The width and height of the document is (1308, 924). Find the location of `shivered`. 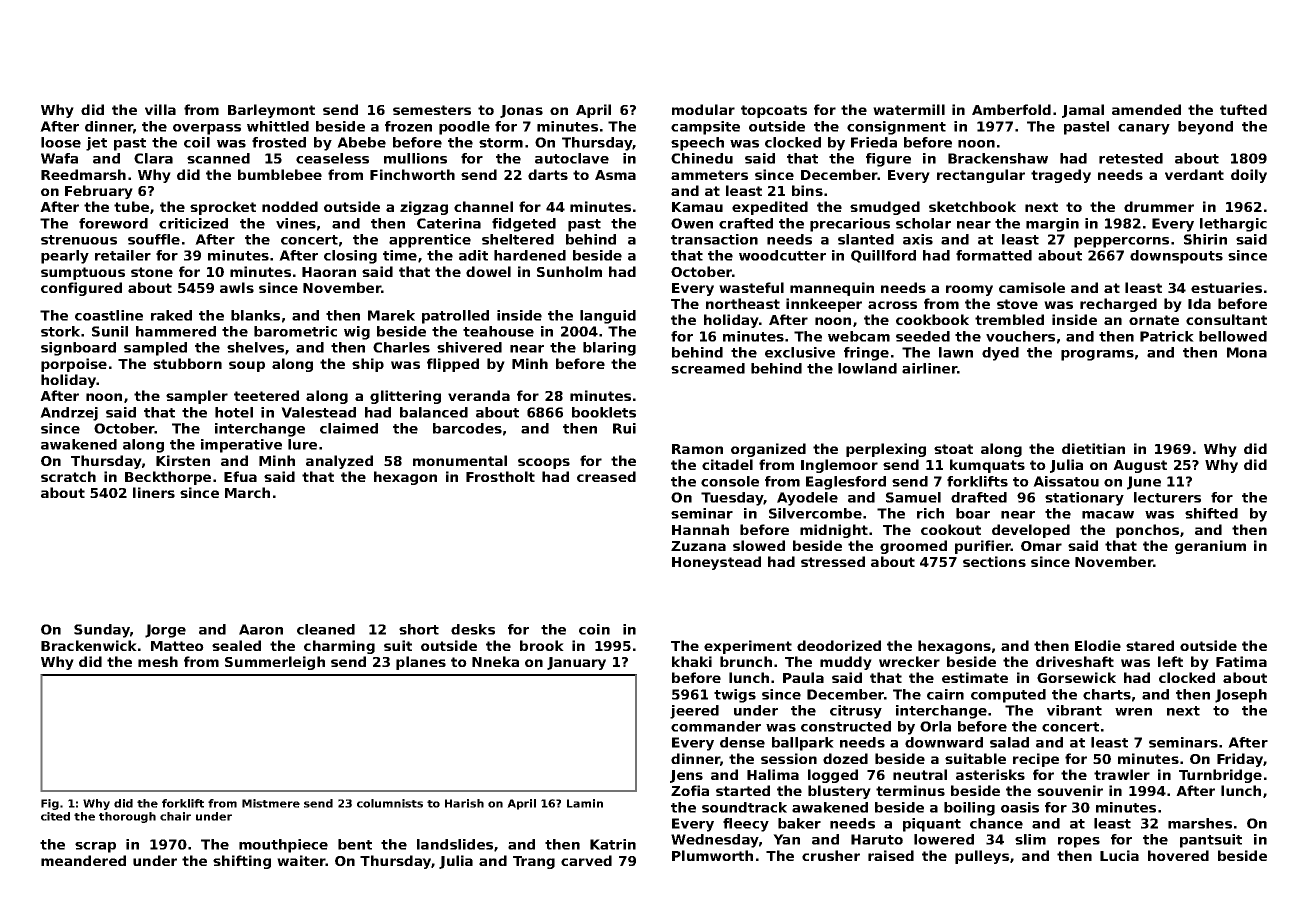

shivered is located at coordinates (469, 347).
